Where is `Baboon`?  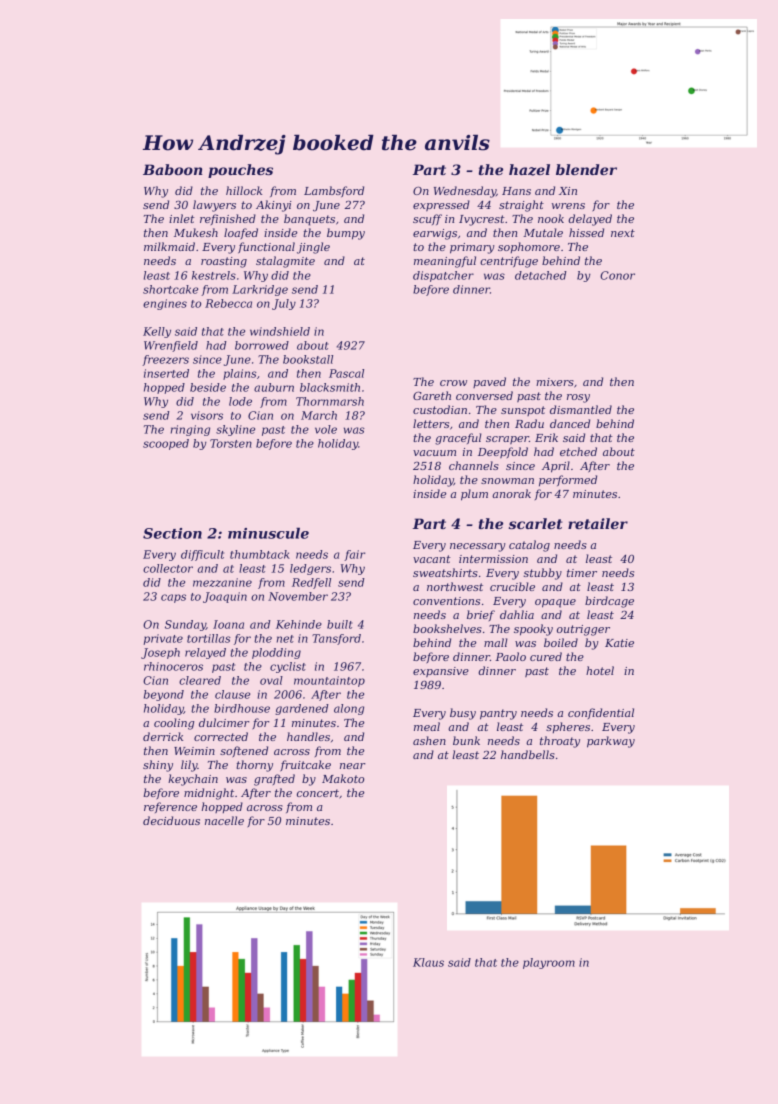
Baboon is located at coordinates (173, 169).
